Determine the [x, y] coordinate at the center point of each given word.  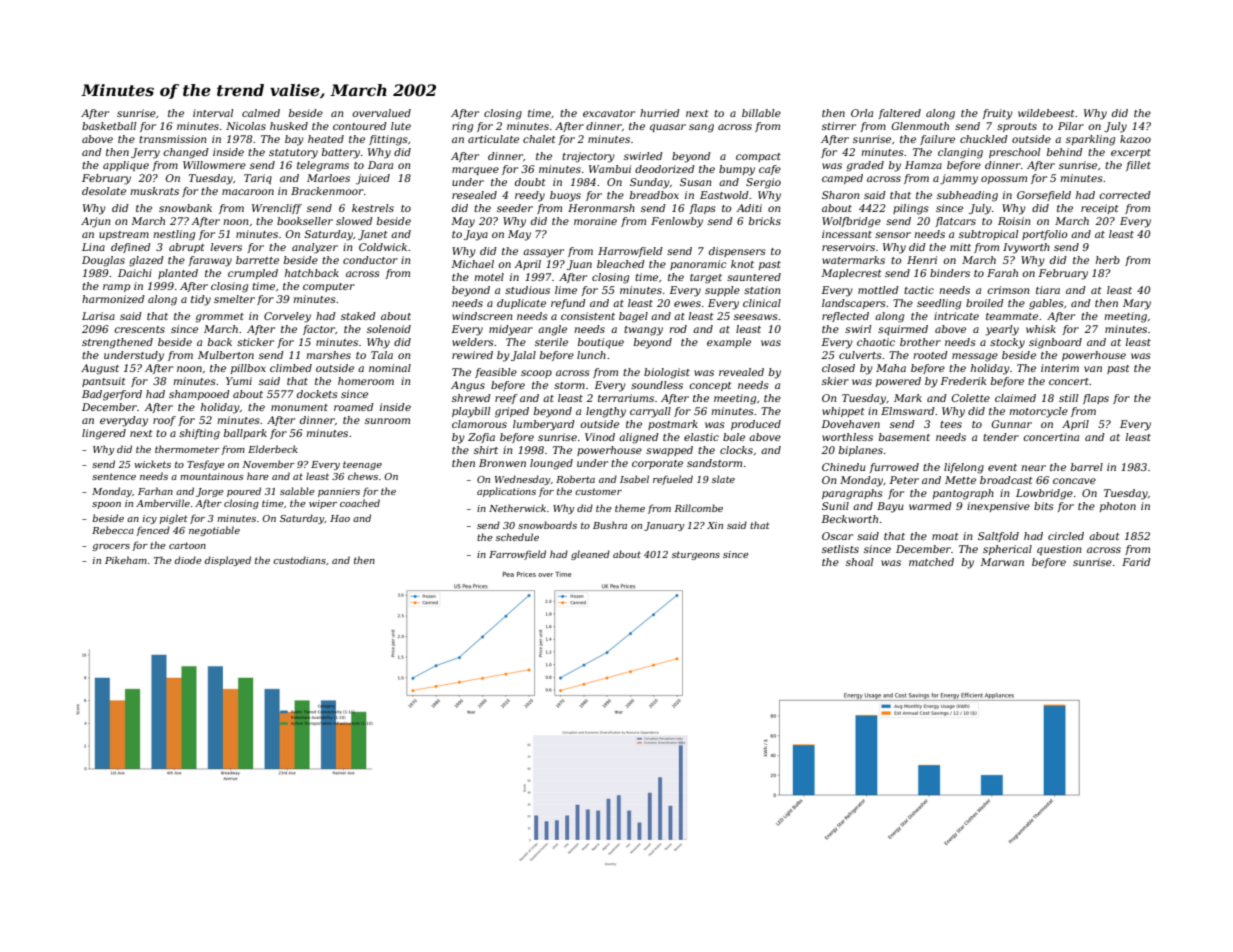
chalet [539, 139]
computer [329, 287]
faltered [899, 114]
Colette [971, 398]
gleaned [590, 555]
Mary [1137, 304]
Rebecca [113, 530]
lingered [104, 434]
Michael [472, 264]
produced [756, 425]
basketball [109, 126]
